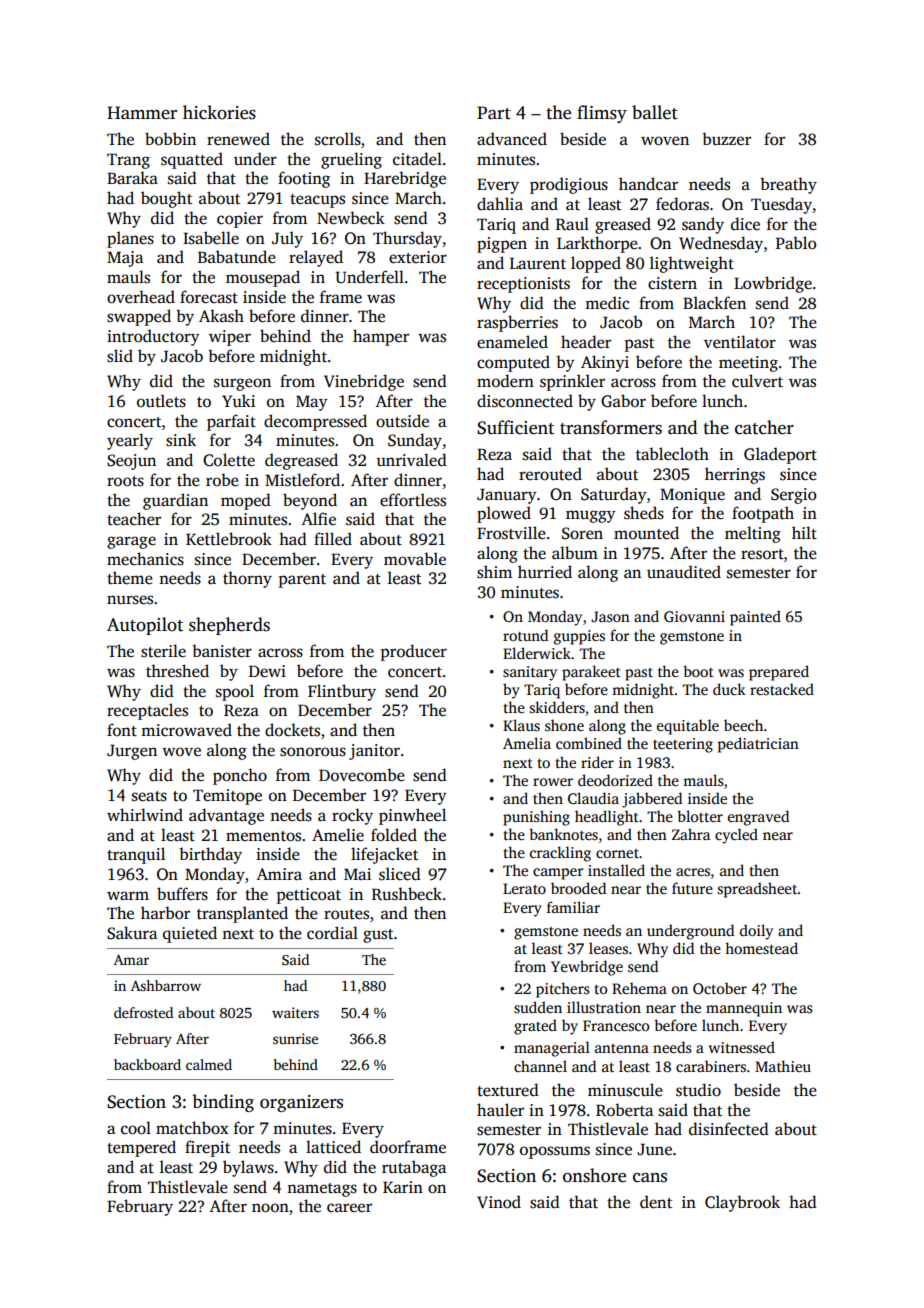 This image has width=924, height=1308. What do you see at coordinates (134, 519) in the image?
I see `teacher` at bounding box center [134, 519].
